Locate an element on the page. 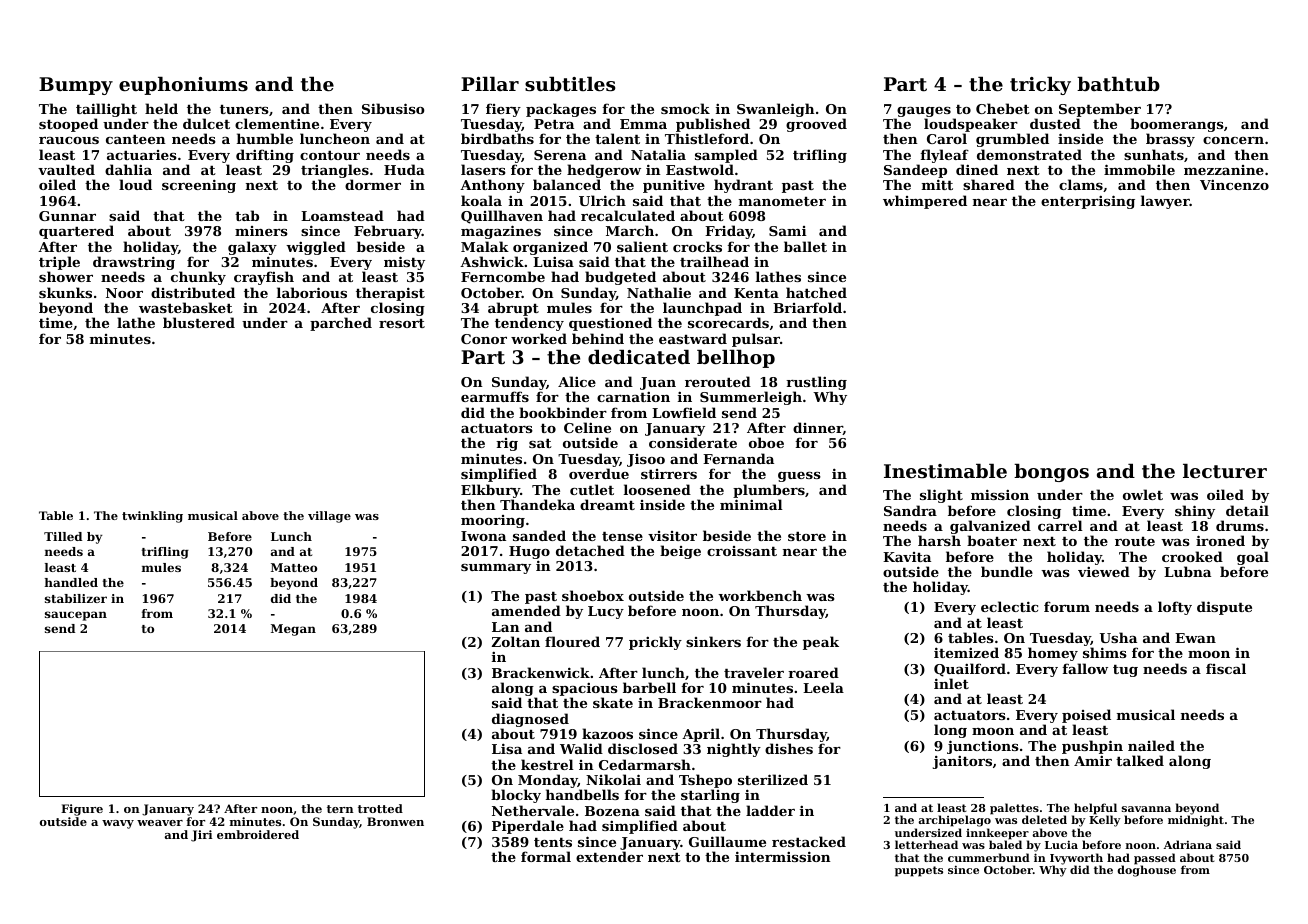 The height and width of the page is (924, 1308). boomerangs is located at coordinates (1177, 125).
